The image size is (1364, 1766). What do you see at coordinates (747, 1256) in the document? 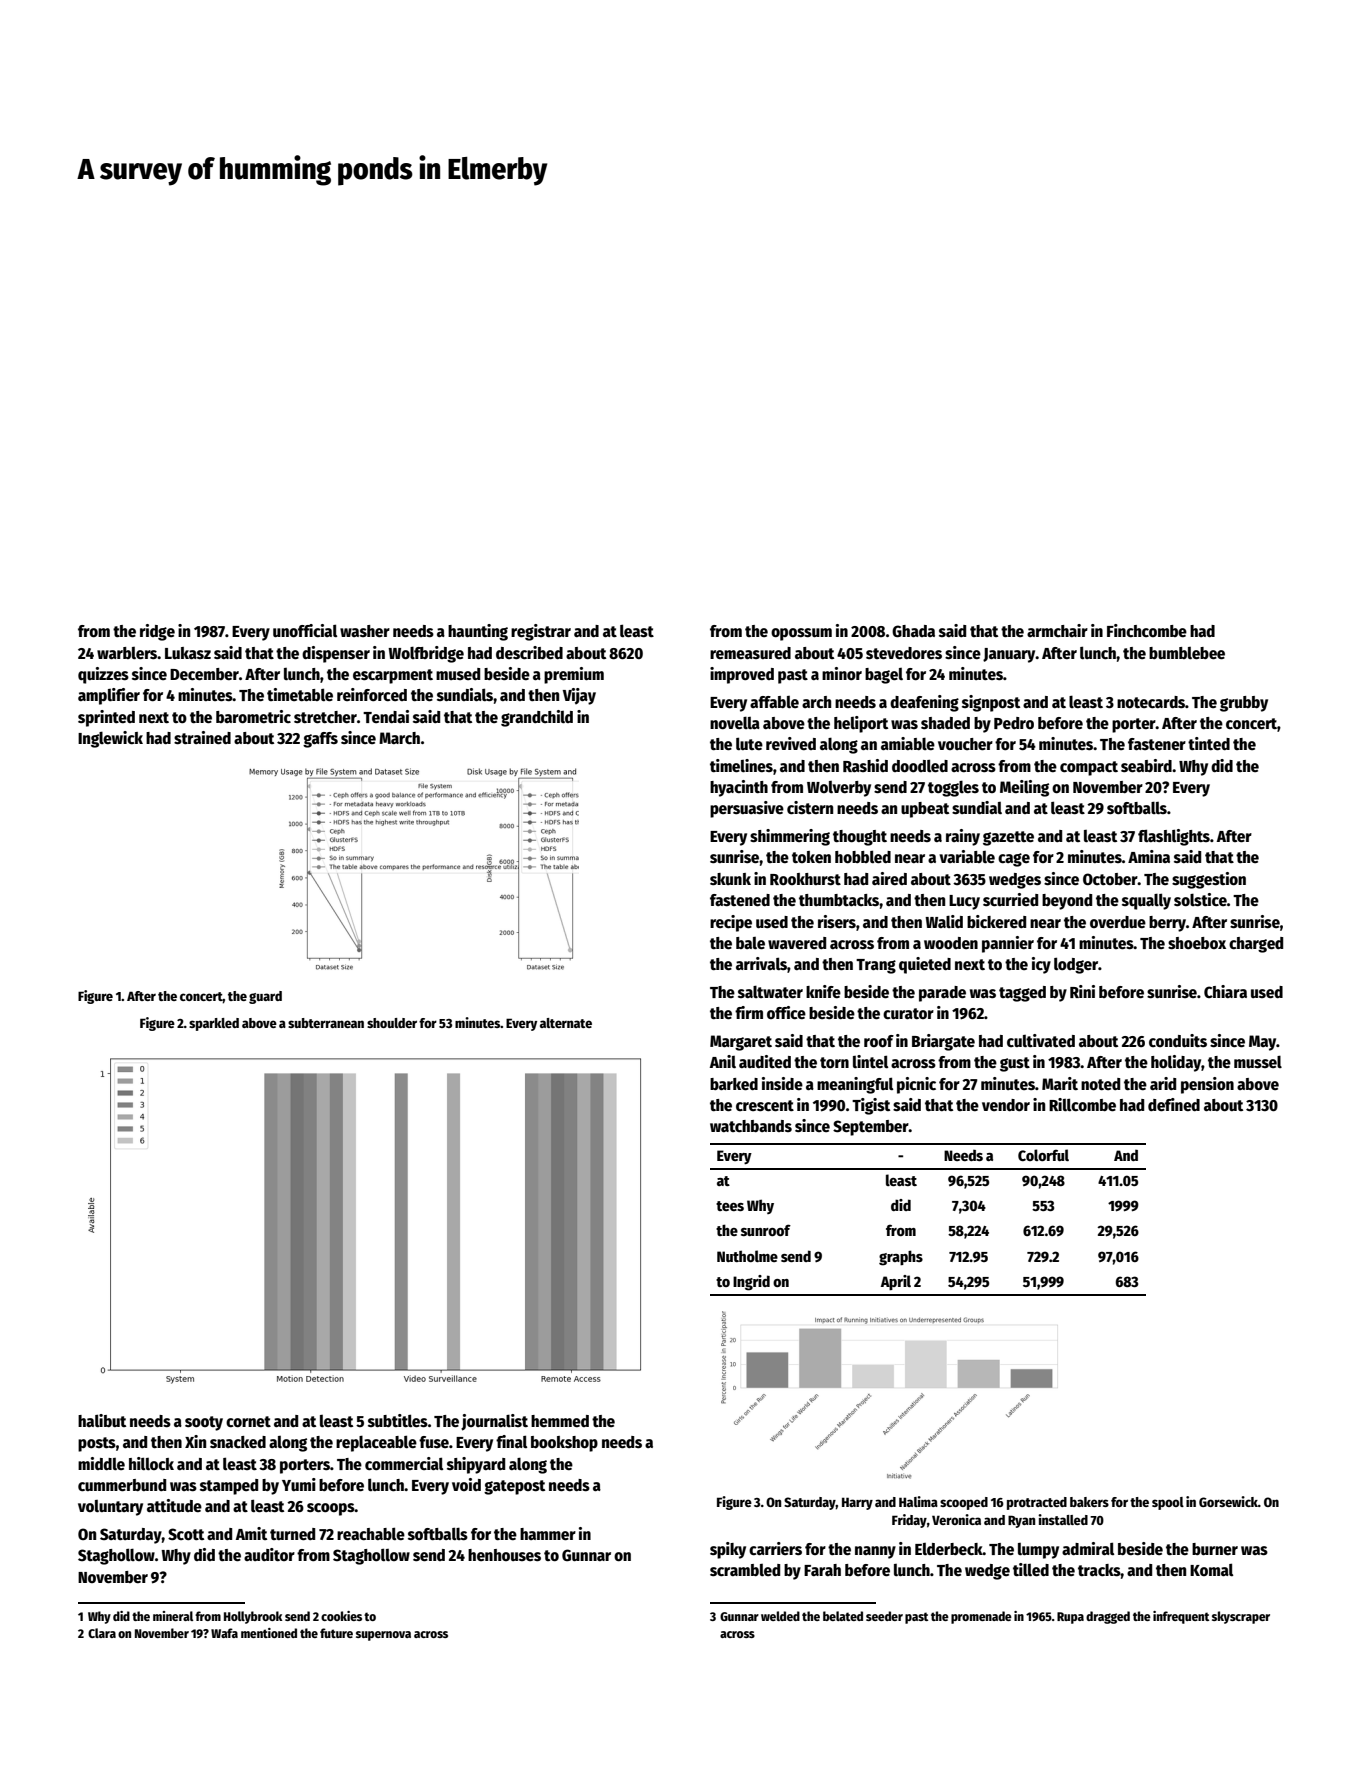
I see `Nutholme` at bounding box center [747, 1256].
